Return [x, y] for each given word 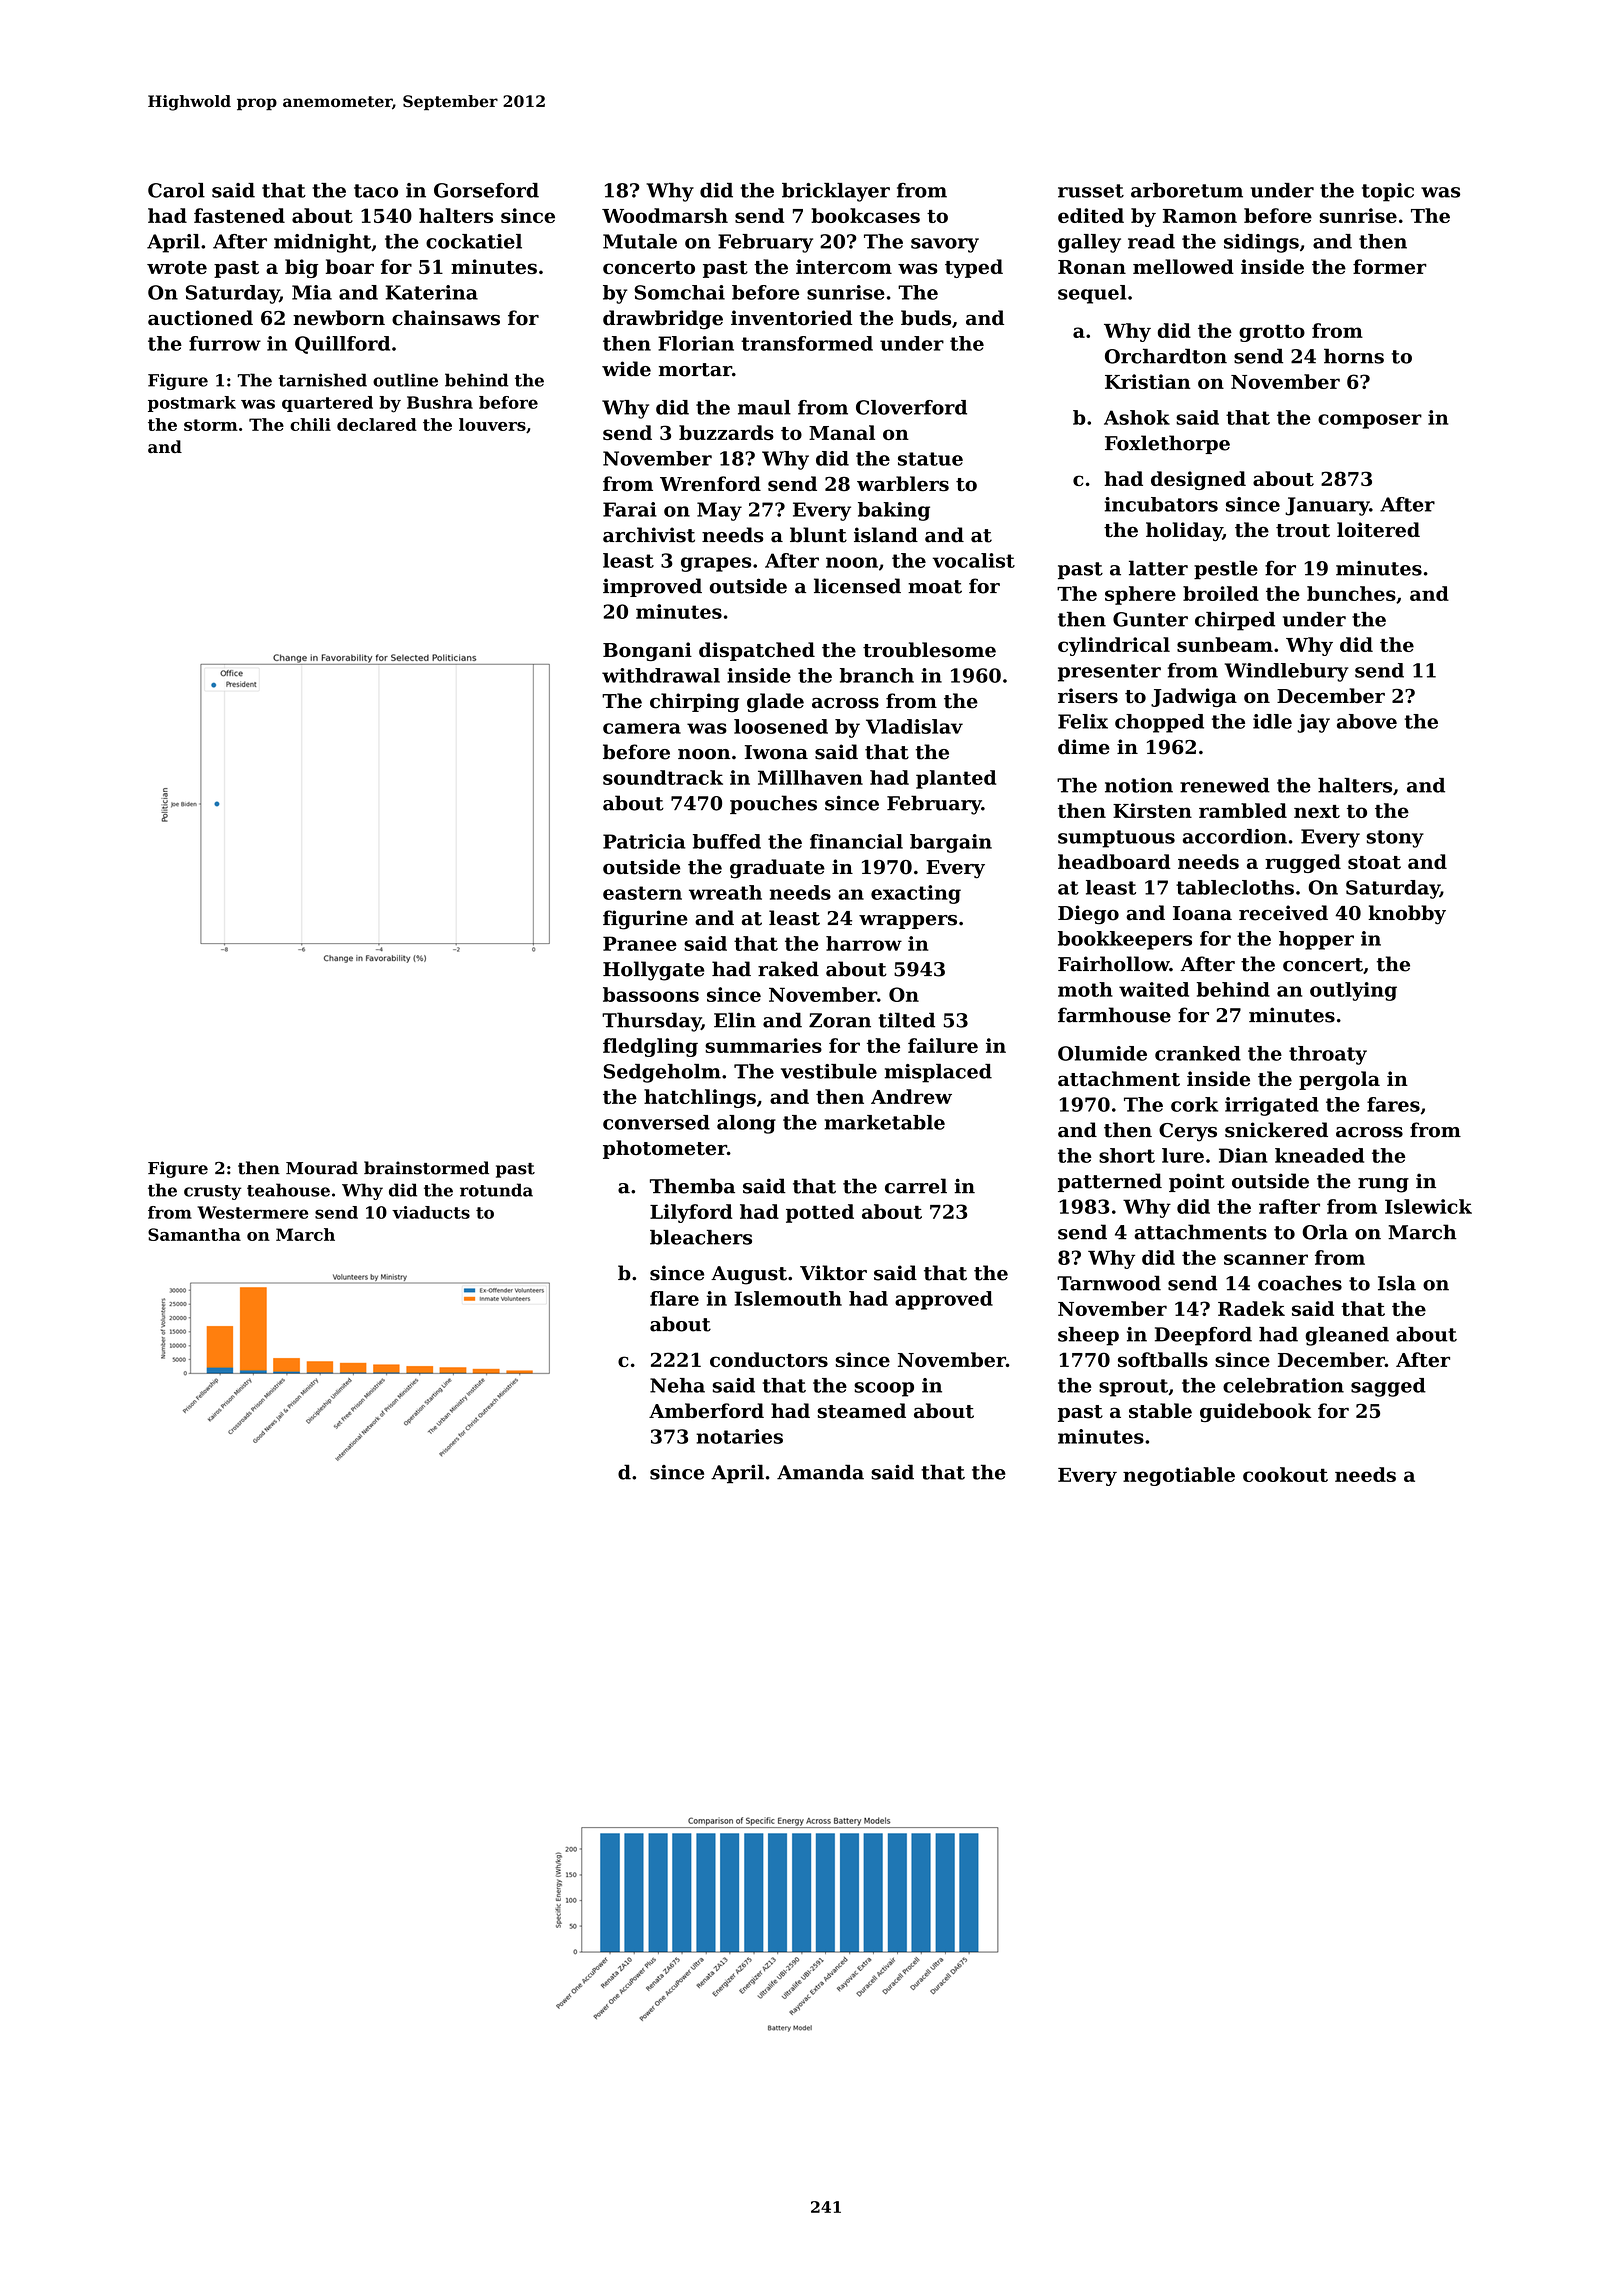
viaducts [431, 1212]
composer [1370, 421]
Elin [735, 1020]
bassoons [651, 994]
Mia [312, 292]
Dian [1243, 1155]
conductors [769, 1359]
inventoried [791, 318]
